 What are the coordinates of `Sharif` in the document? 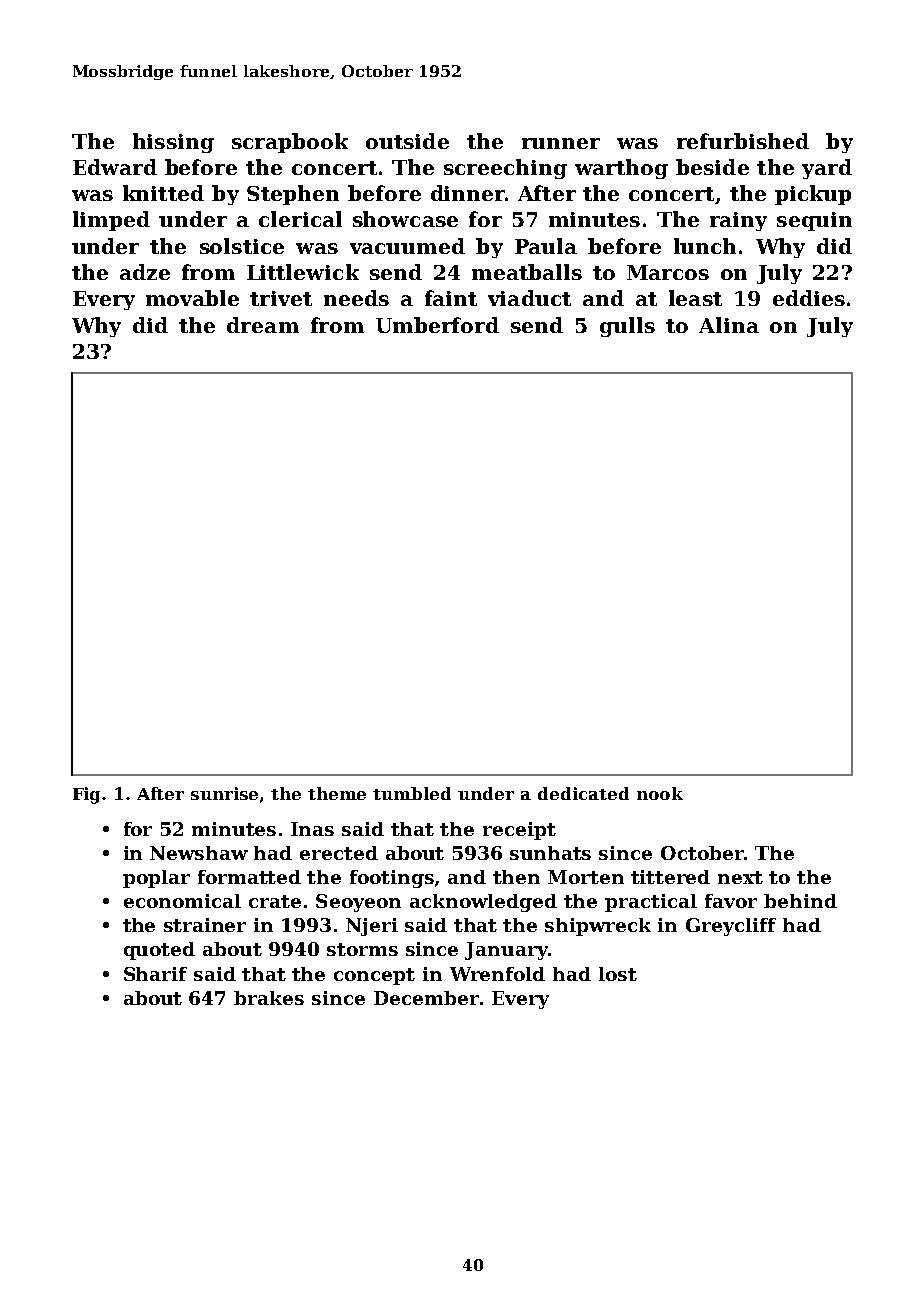 It's located at (155, 974).
